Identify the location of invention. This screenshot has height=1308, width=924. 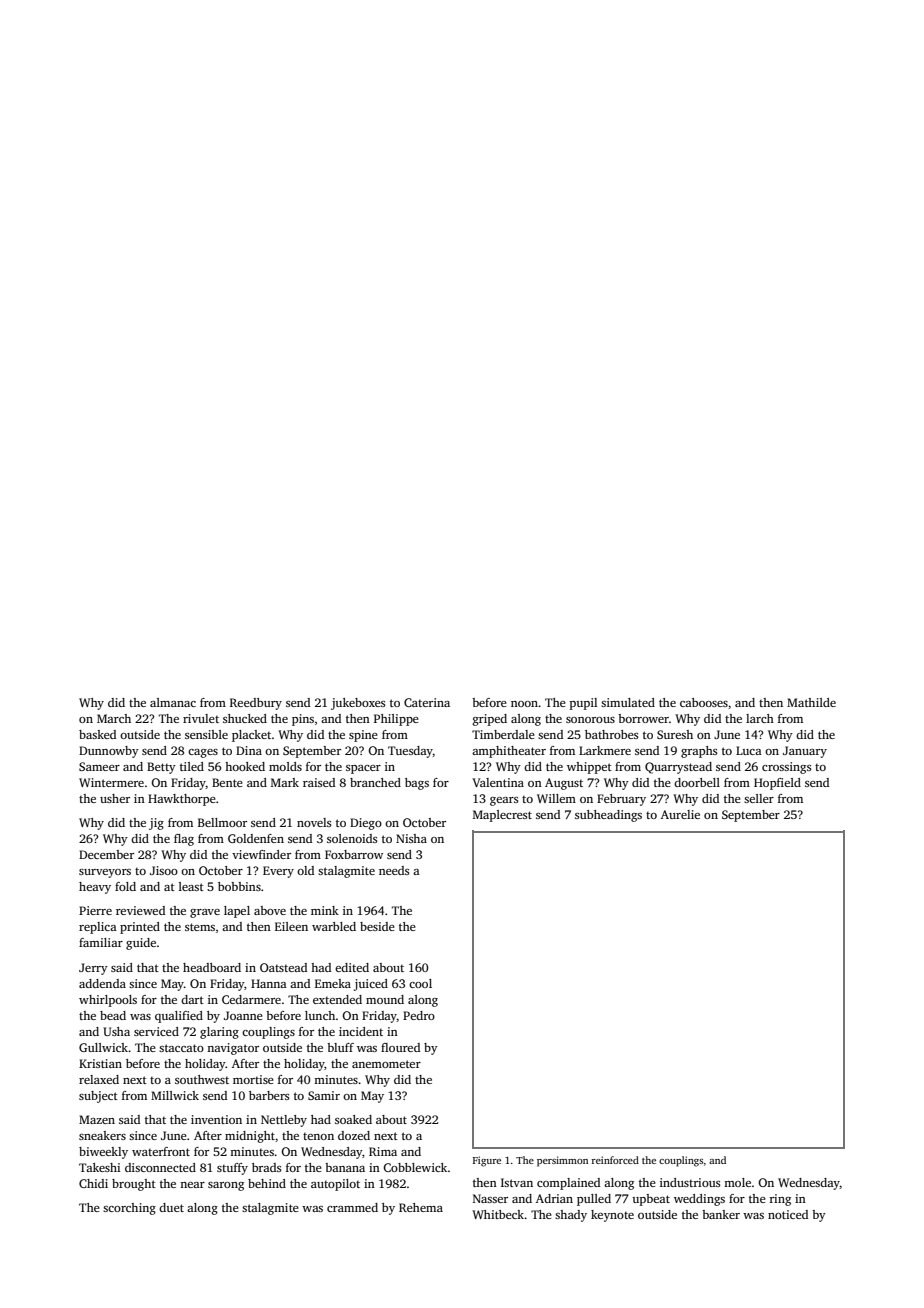
(216, 1119).
